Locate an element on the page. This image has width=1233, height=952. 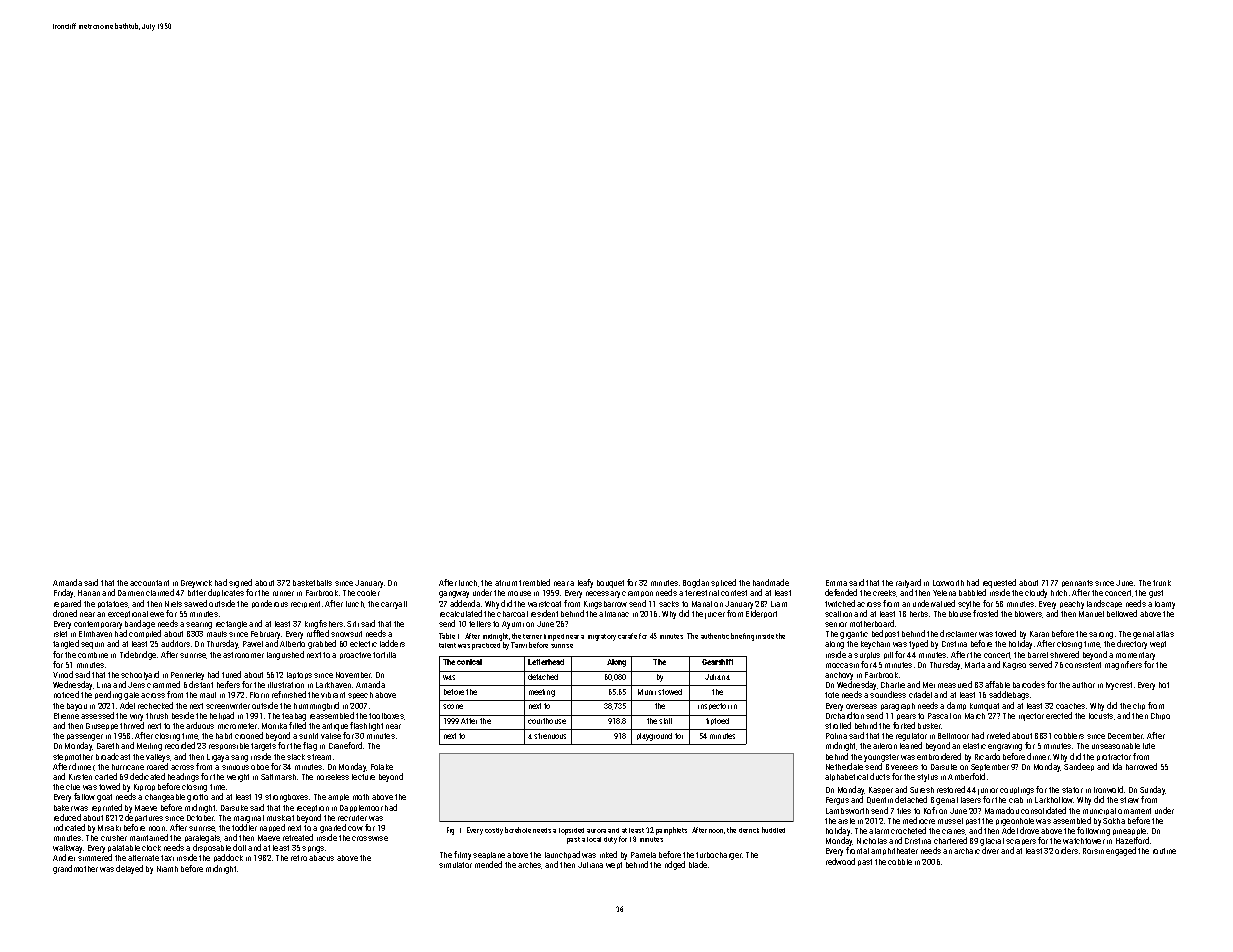
seaplane is located at coordinates (489, 855).
